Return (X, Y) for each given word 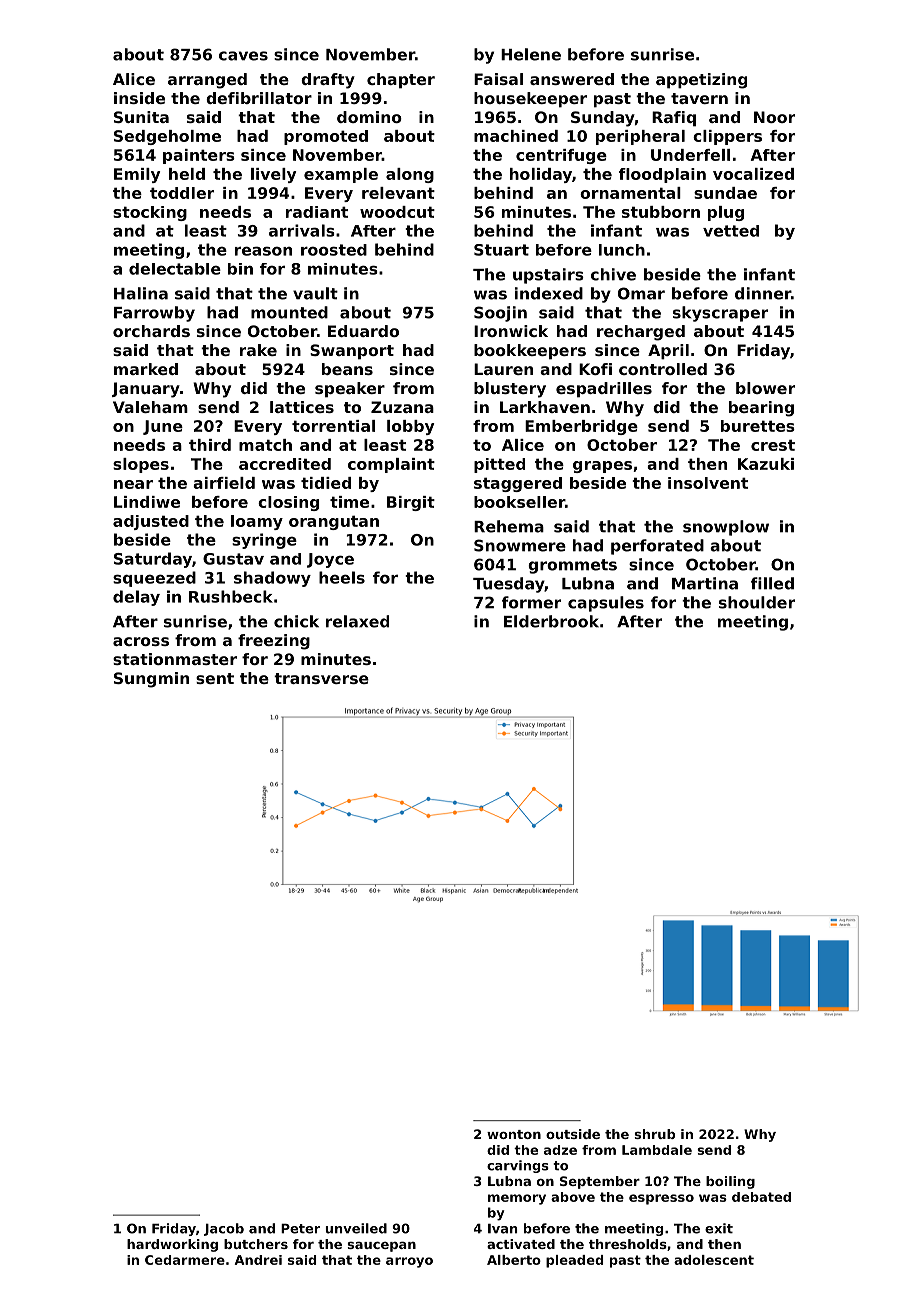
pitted (499, 465)
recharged (641, 333)
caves (243, 56)
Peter (300, 1229)
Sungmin (151, 680)
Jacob (224, 1229)
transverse (321, 678)
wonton (514, 1134)
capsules (606, 604)
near (133, 484)
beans (347, 369)
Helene (531, 54)
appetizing (701, 81)
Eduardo (363, 331)
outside (573, 1134)
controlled (663, 369)
